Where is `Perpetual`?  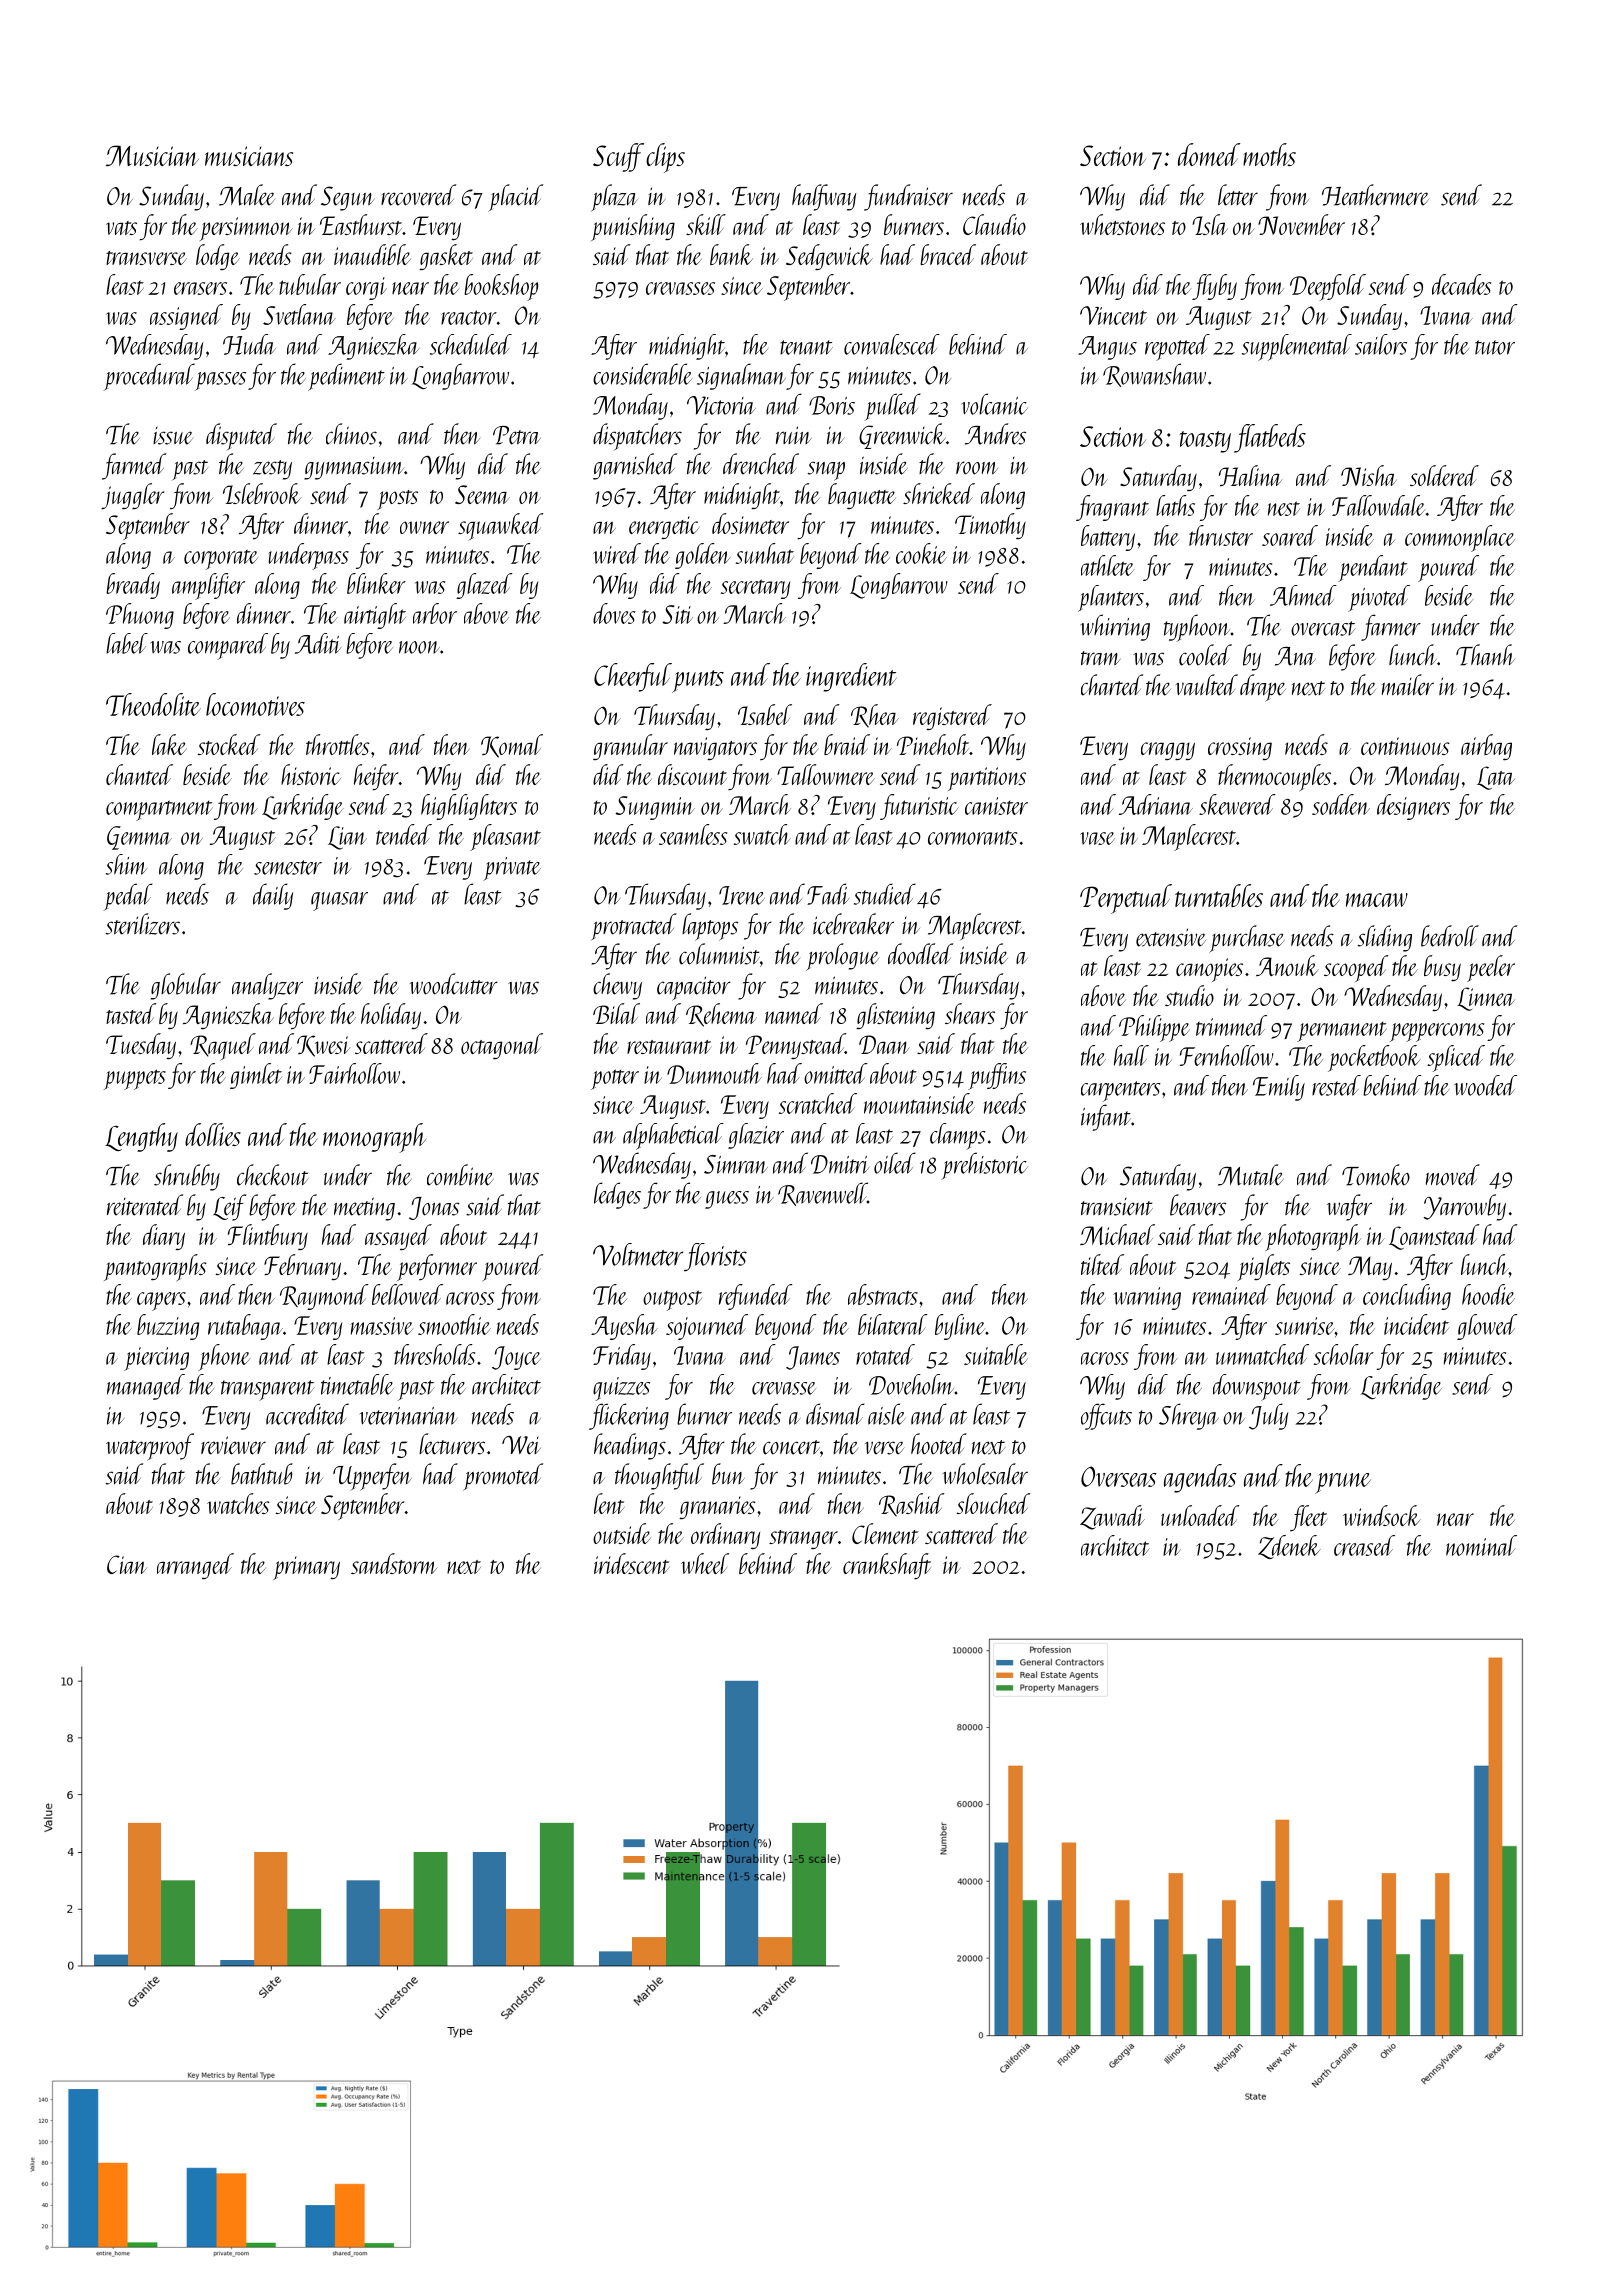
Perpetual is located at coordinates (1126, 899).
